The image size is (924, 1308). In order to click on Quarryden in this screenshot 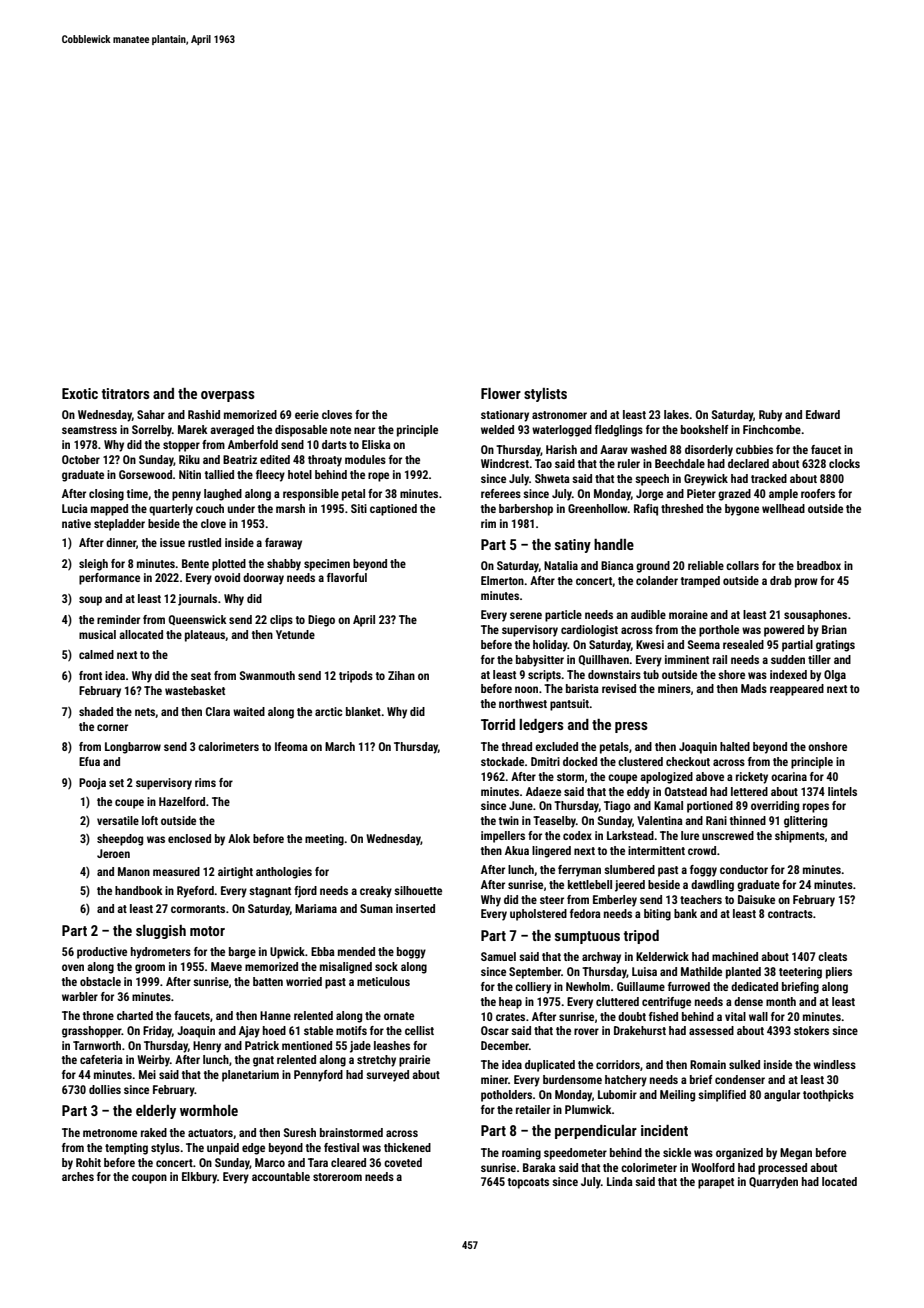, I will do `click(773, 1183)`.
